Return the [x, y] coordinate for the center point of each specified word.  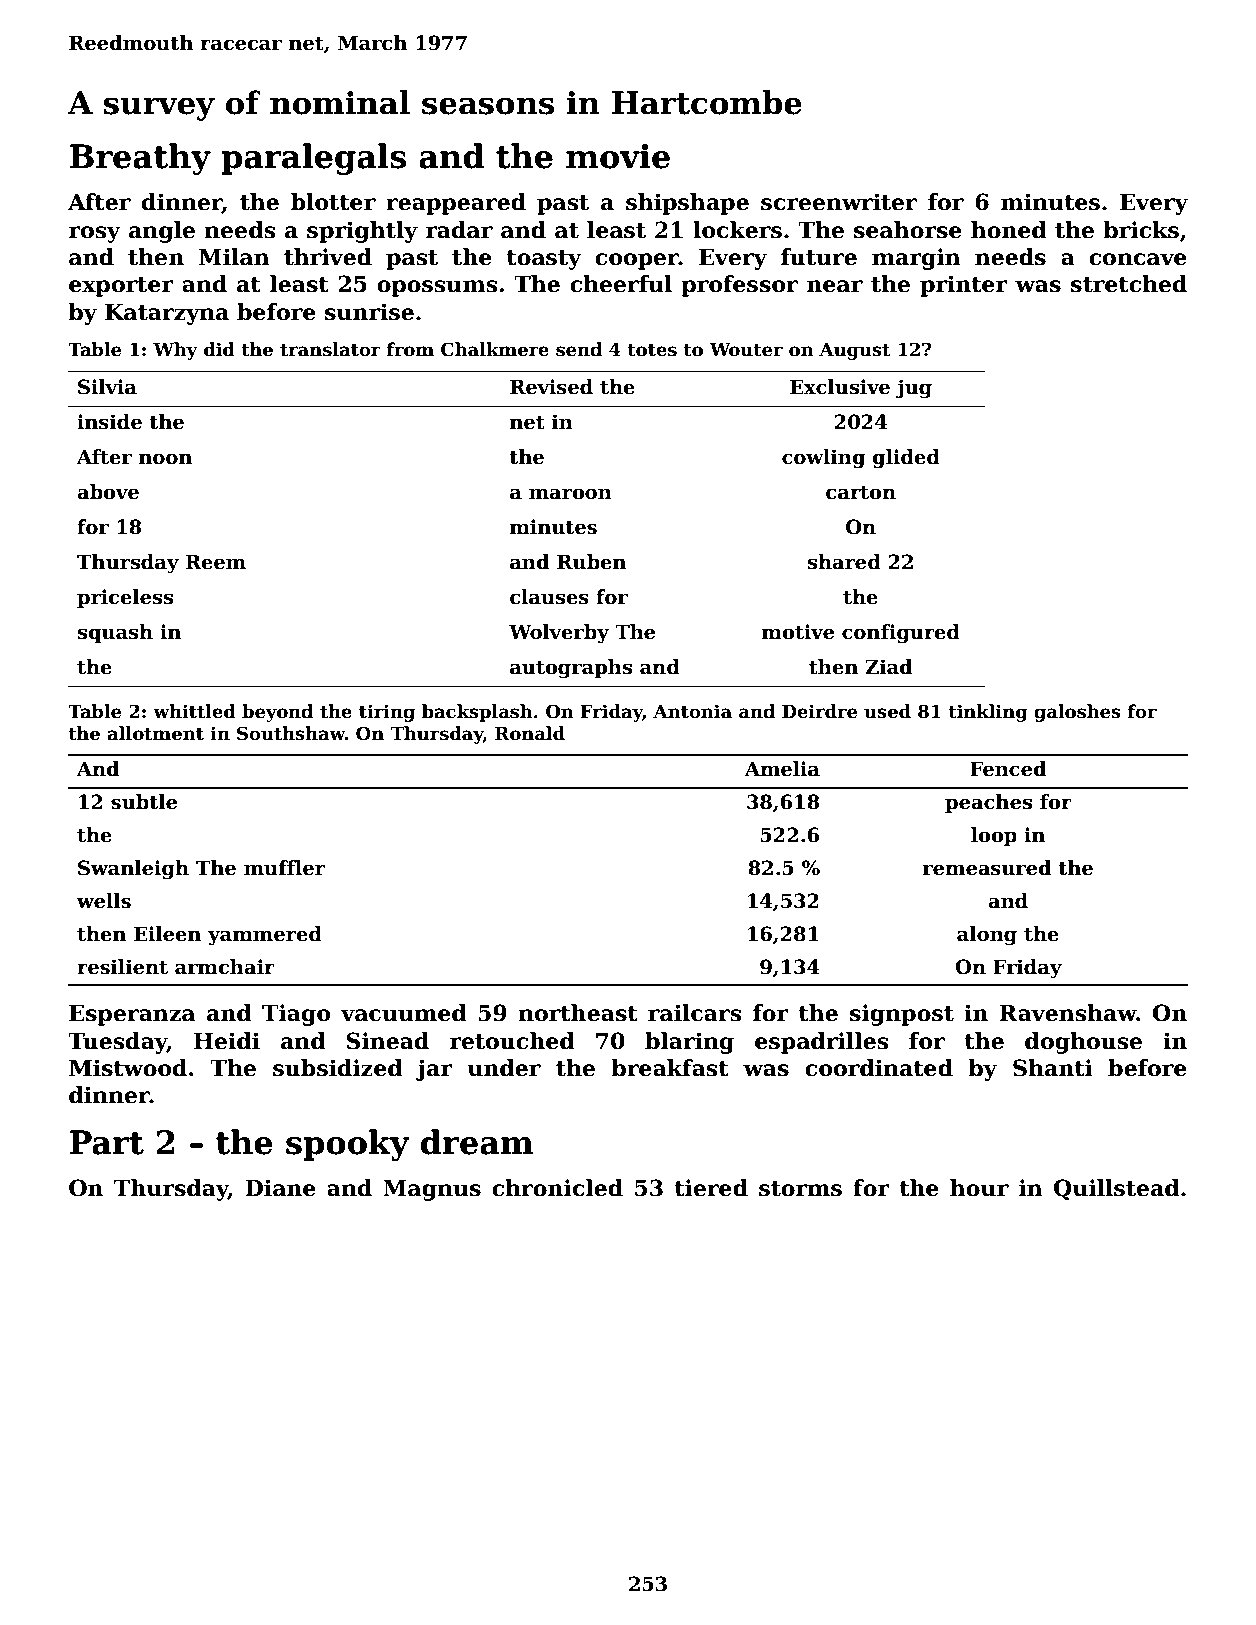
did [219, 349]
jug [914, 389]
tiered [711, 1188]
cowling [823, 458]
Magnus [432, 1190]
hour [979, 1188]
